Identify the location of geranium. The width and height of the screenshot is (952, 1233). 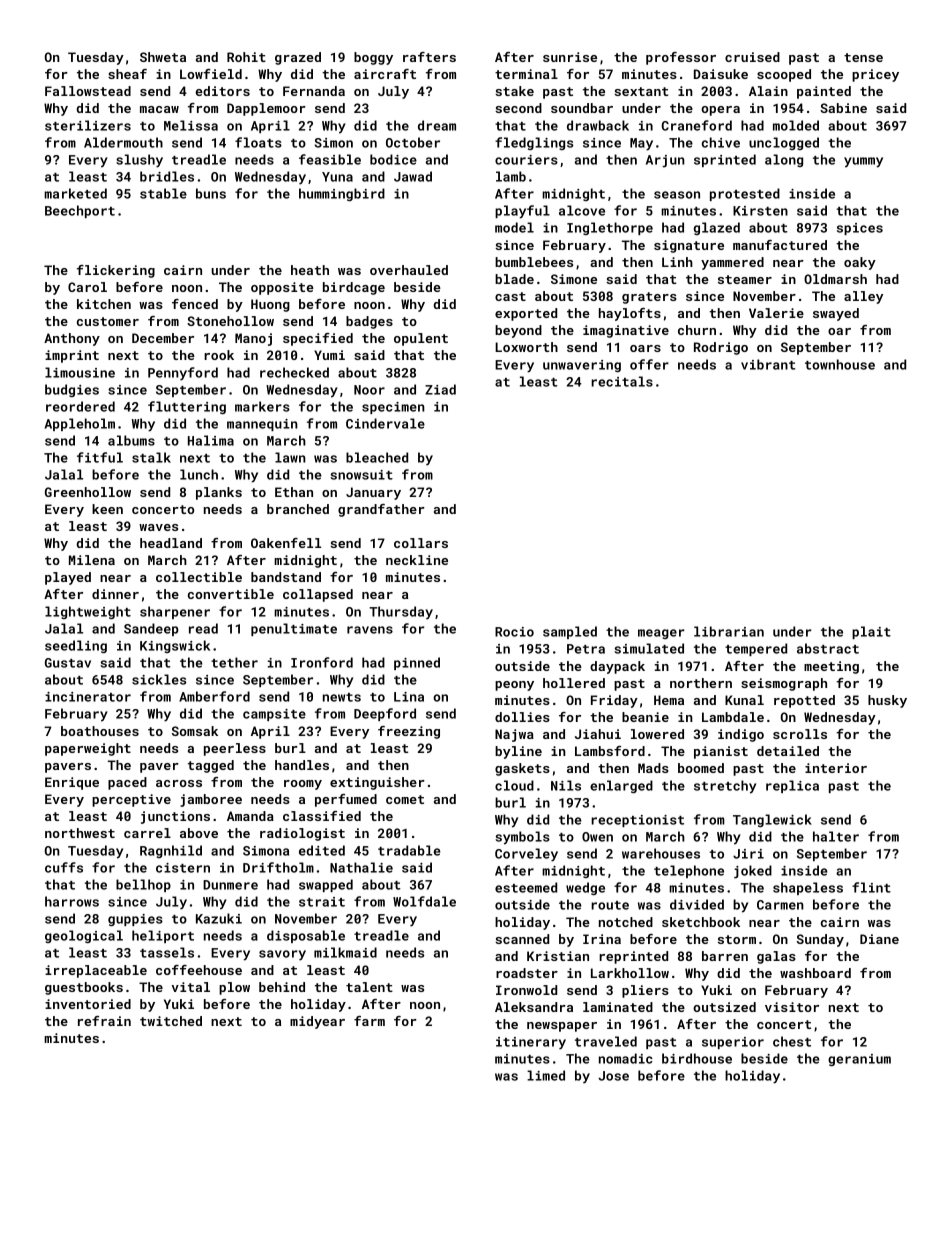
(859, 1060).
